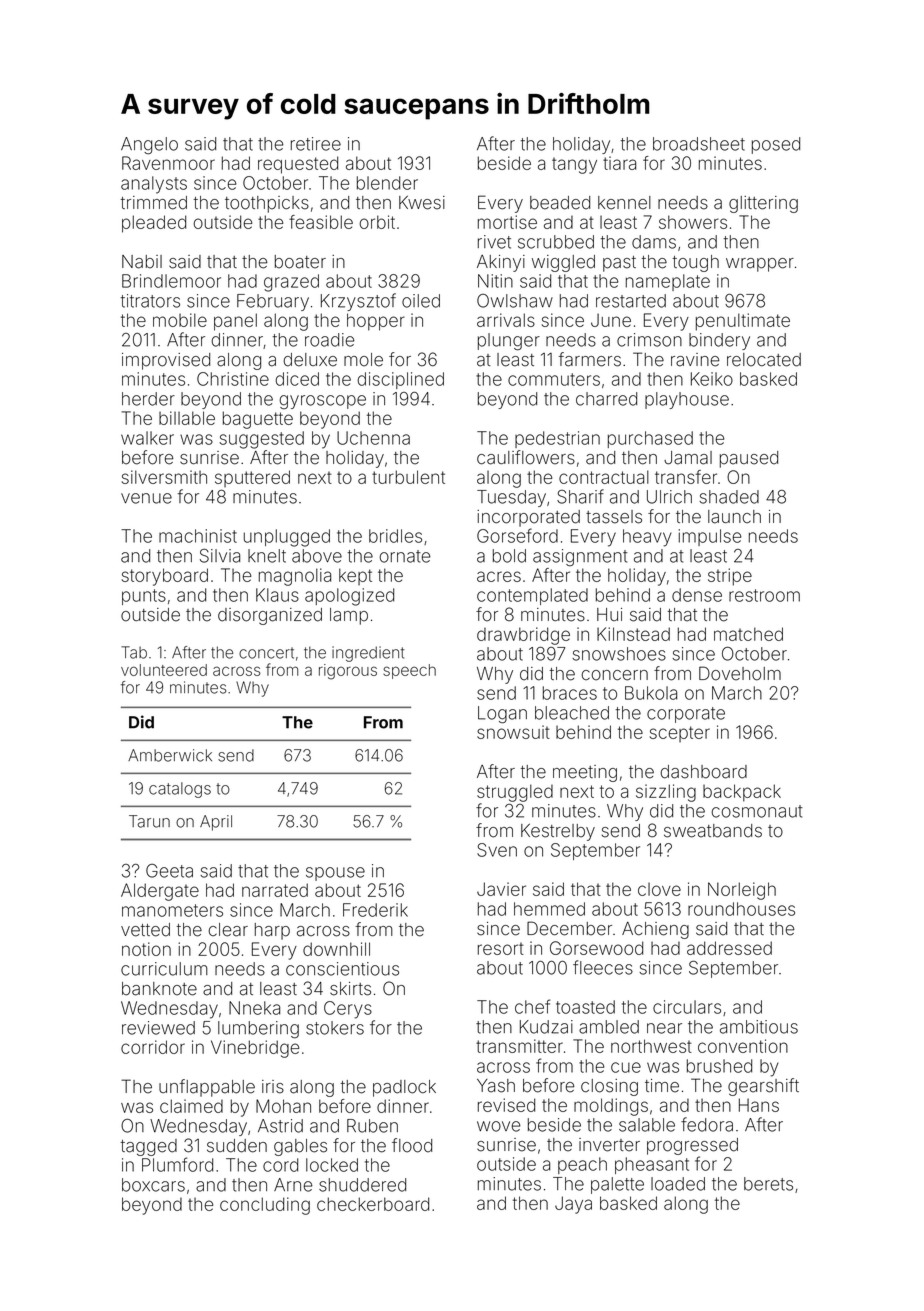 The width and height of the screenshot is (924, 1311). Describe the element at coordinates (495, 281) in the screenshot. I see `Nitin` at that location.
